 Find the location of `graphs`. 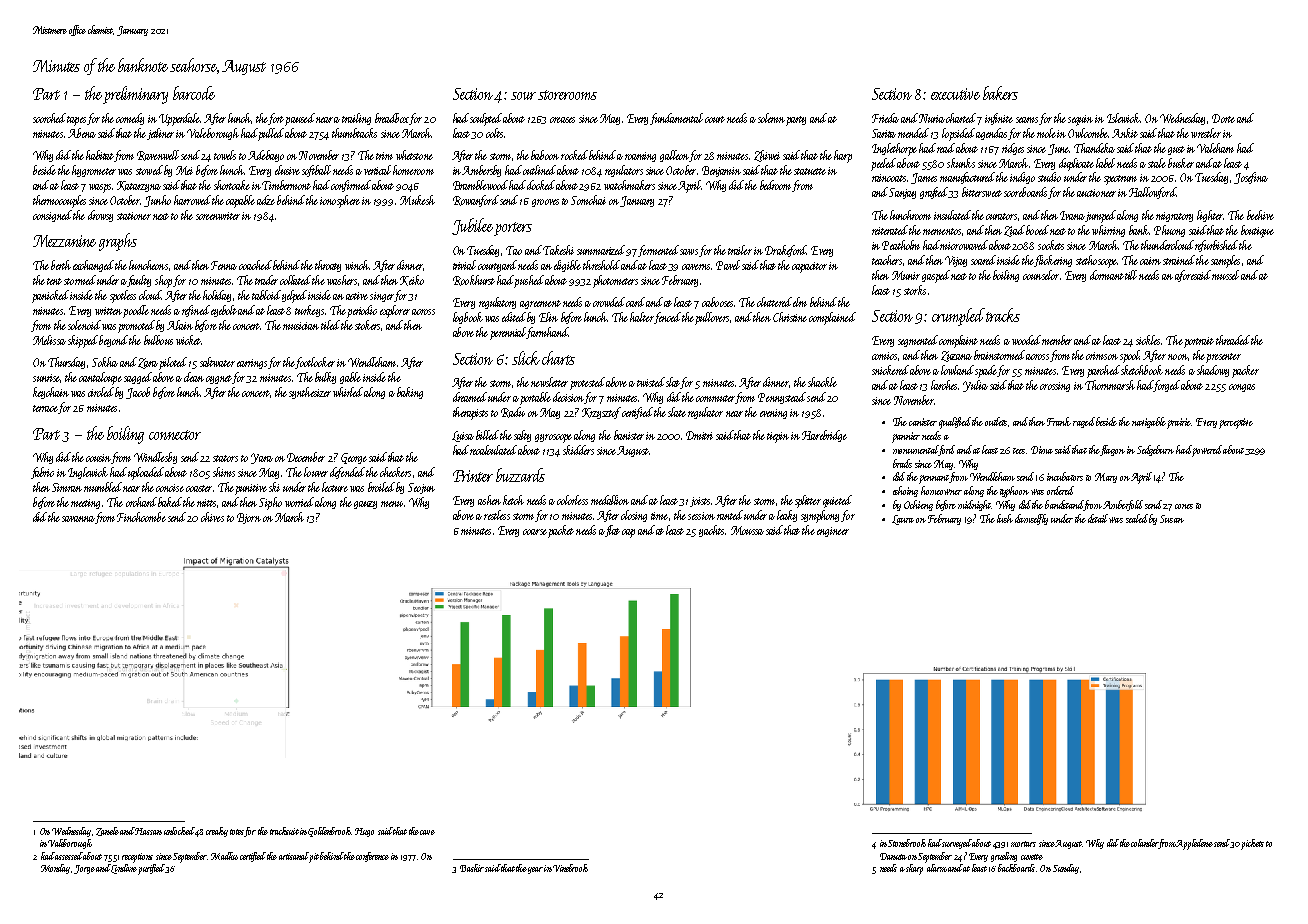

graphs is located at coordinates (118, 242).
